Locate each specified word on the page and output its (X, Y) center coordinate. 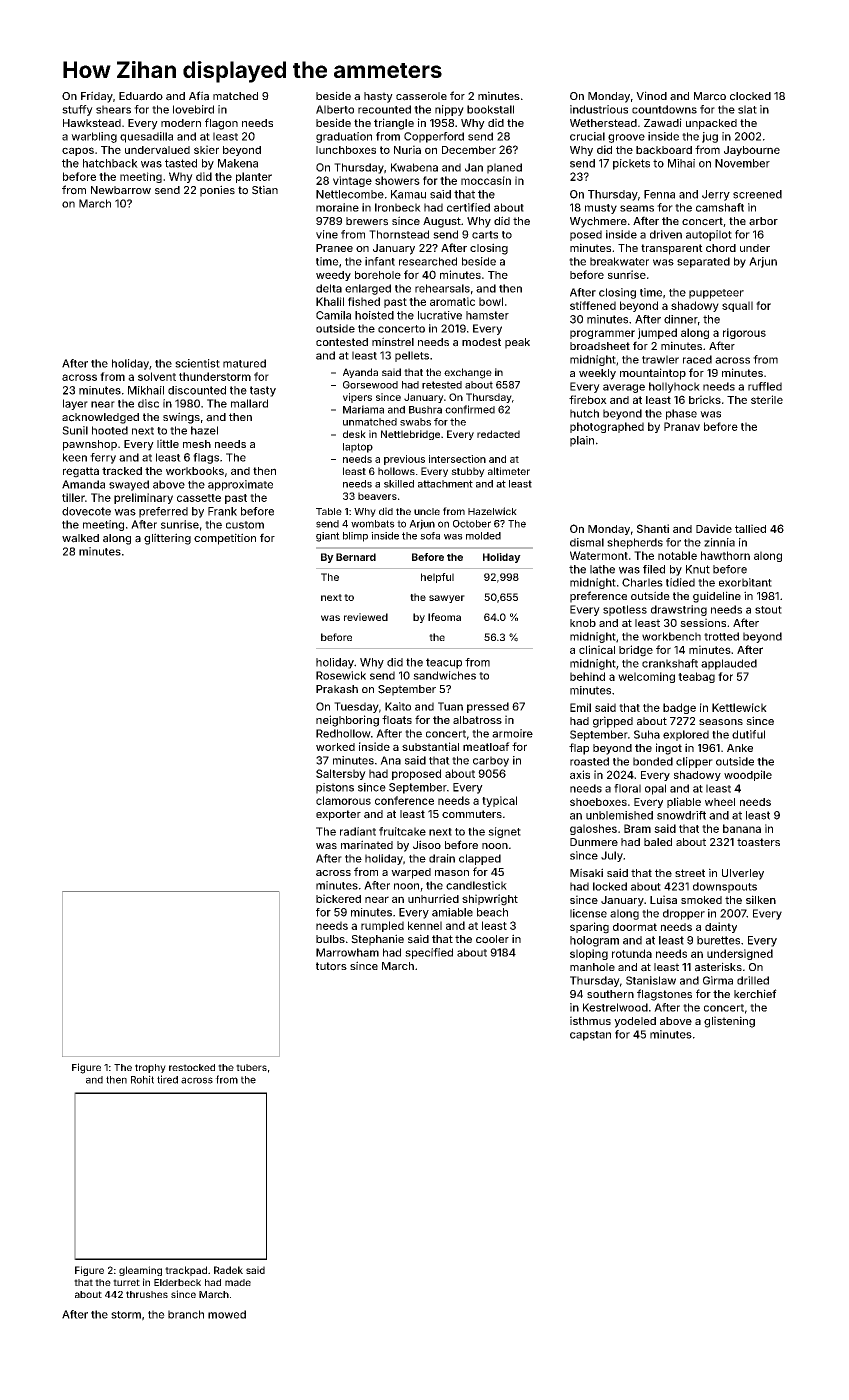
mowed (227, 1314)
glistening (729, 1022)
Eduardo (141, 96)
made (238, 1283)
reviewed (366, 617)
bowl (491, 301)
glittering (167, 539)
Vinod (651, 95)
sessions (703, 622)
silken (761, 899)
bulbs (330, 939)
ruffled (765, 386)
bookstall (490, 109)
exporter (338, 815)
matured (244, 363)
